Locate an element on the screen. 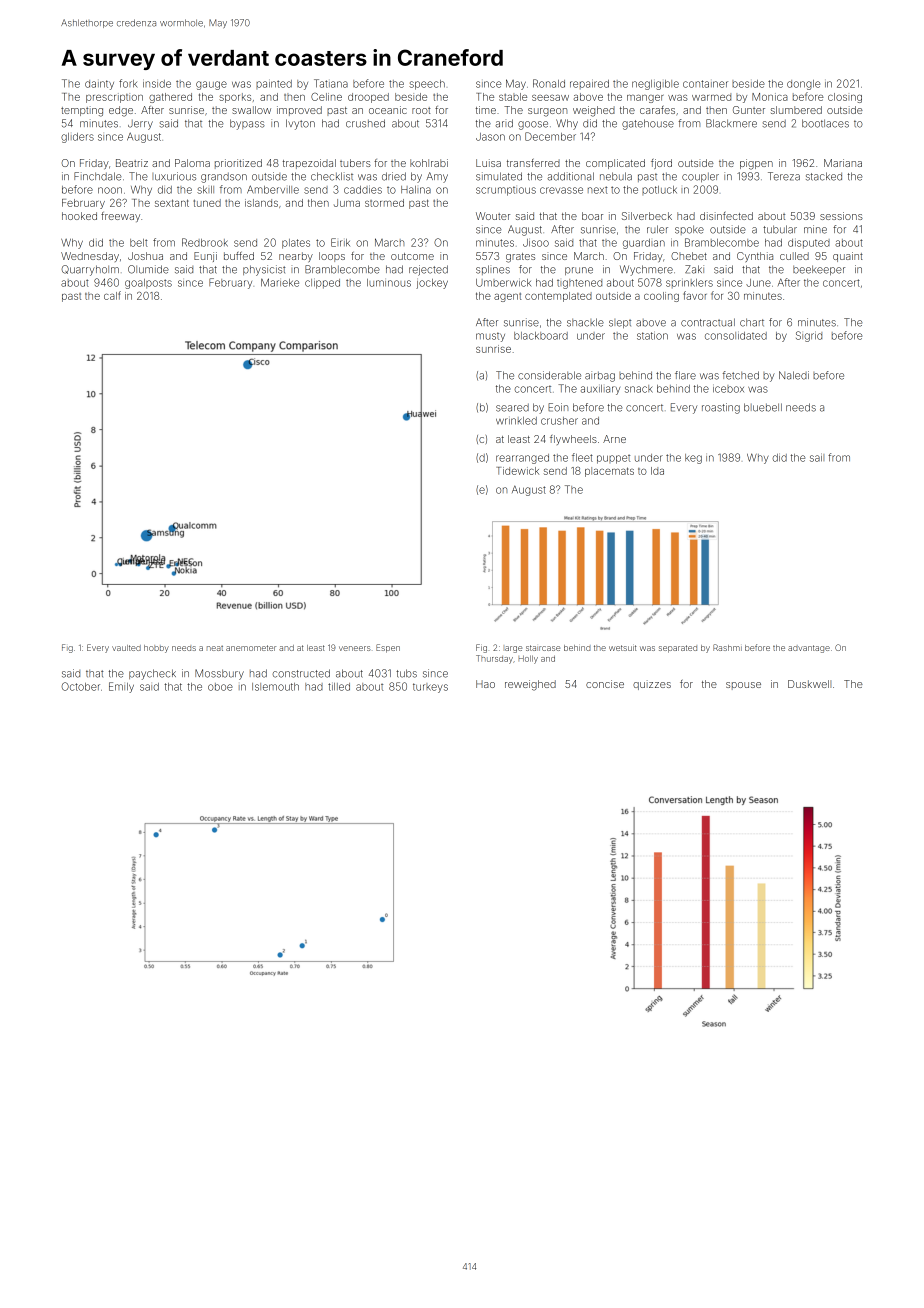 This screenshot has height=1308, width=924. speech is located at coordinates (427, 85).
